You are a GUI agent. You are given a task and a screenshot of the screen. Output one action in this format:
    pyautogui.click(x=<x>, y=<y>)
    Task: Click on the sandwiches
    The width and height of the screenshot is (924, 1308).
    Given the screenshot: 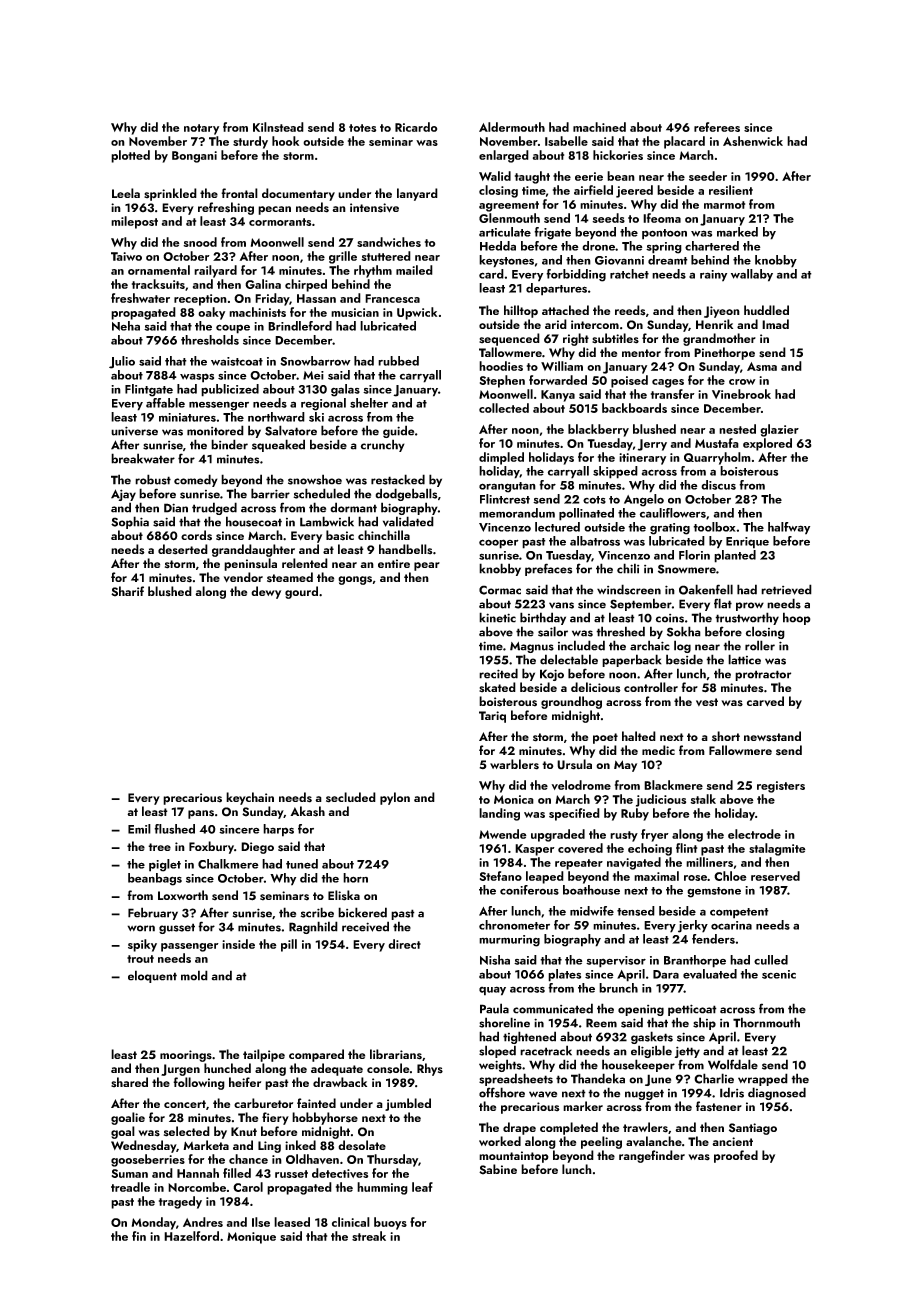 What is the action you would take?
    pyautogui.click(x=389, y=242)
